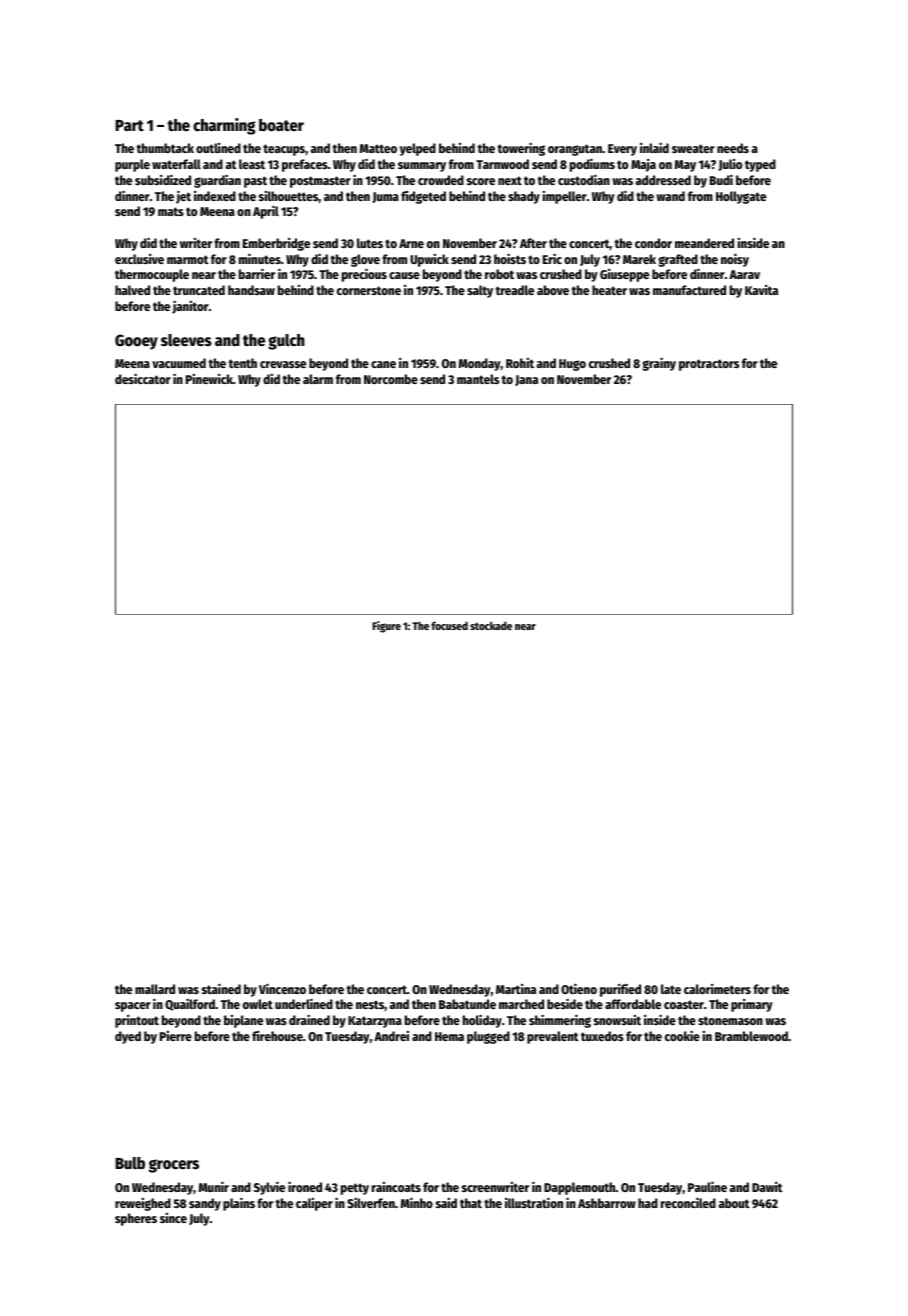 The image size is (908, 1316). What do you see at coordinates (383, 364) in the page?
I see `cane` at bounding box center [383, 364].
